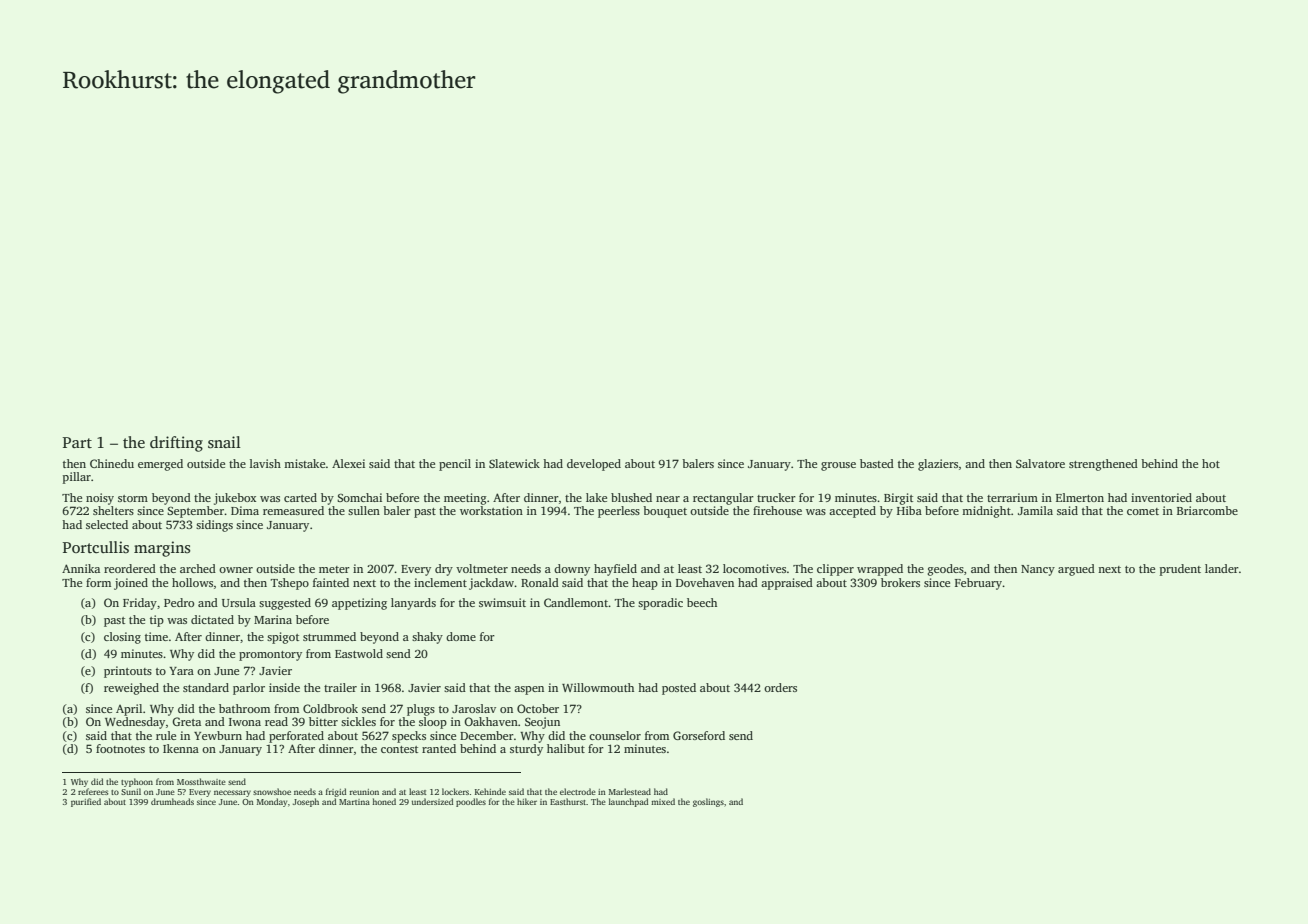 The height and width of the screenshot is (924, 1308). I want to click on necessary, so click(232, 793).
